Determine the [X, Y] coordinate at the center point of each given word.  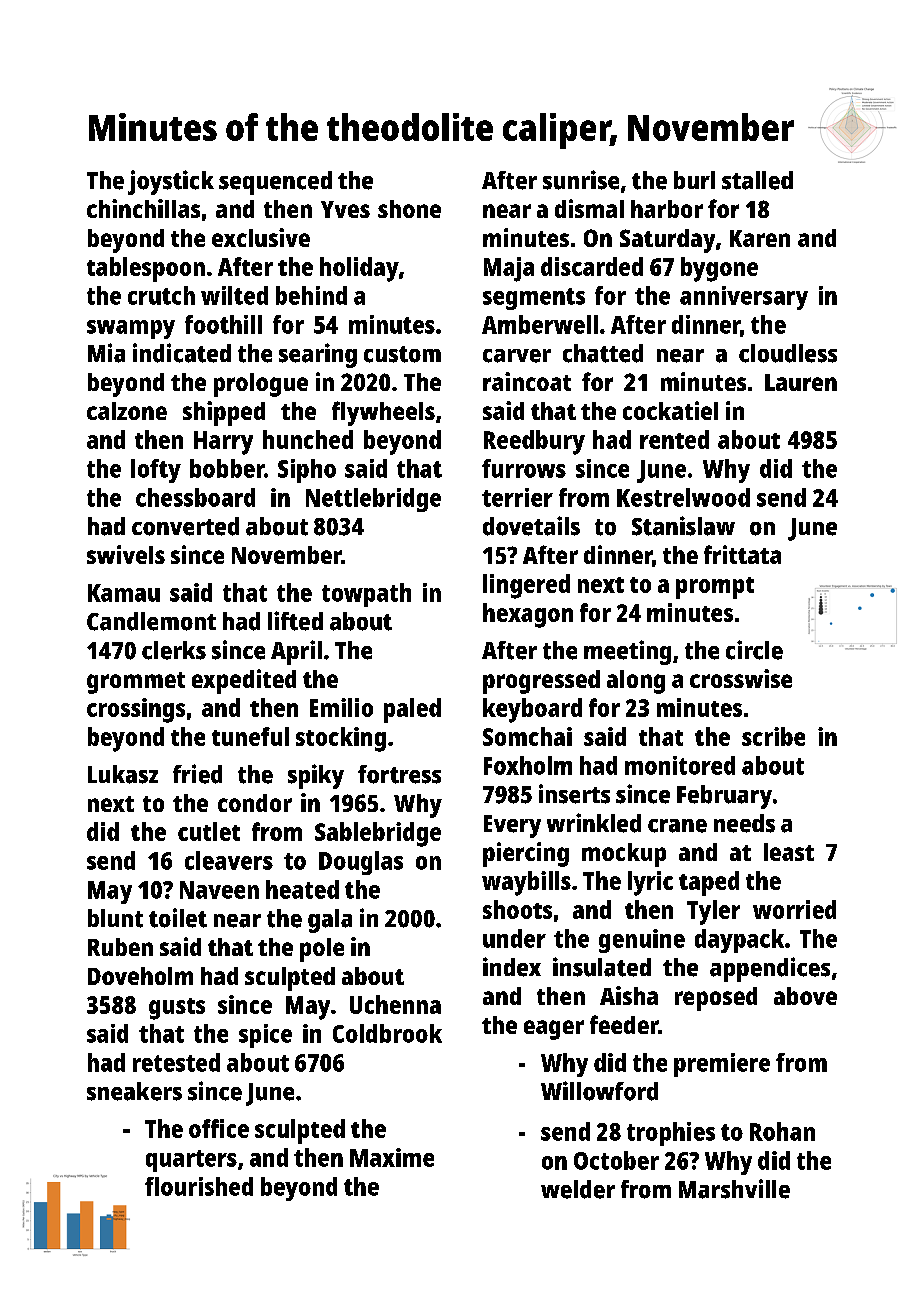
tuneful [250, 736]
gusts [177, 1009]
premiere [722, 1065]
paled [412, 710]
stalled [757, 180]
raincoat [527, 381]
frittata [742, 554]
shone [409, 209]
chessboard [195, 497]
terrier [517, 497]
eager [554, 1030]
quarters [191, 1161]
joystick [171, 182]
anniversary [744, 298]
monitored [680, 765]
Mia [106, 353]
